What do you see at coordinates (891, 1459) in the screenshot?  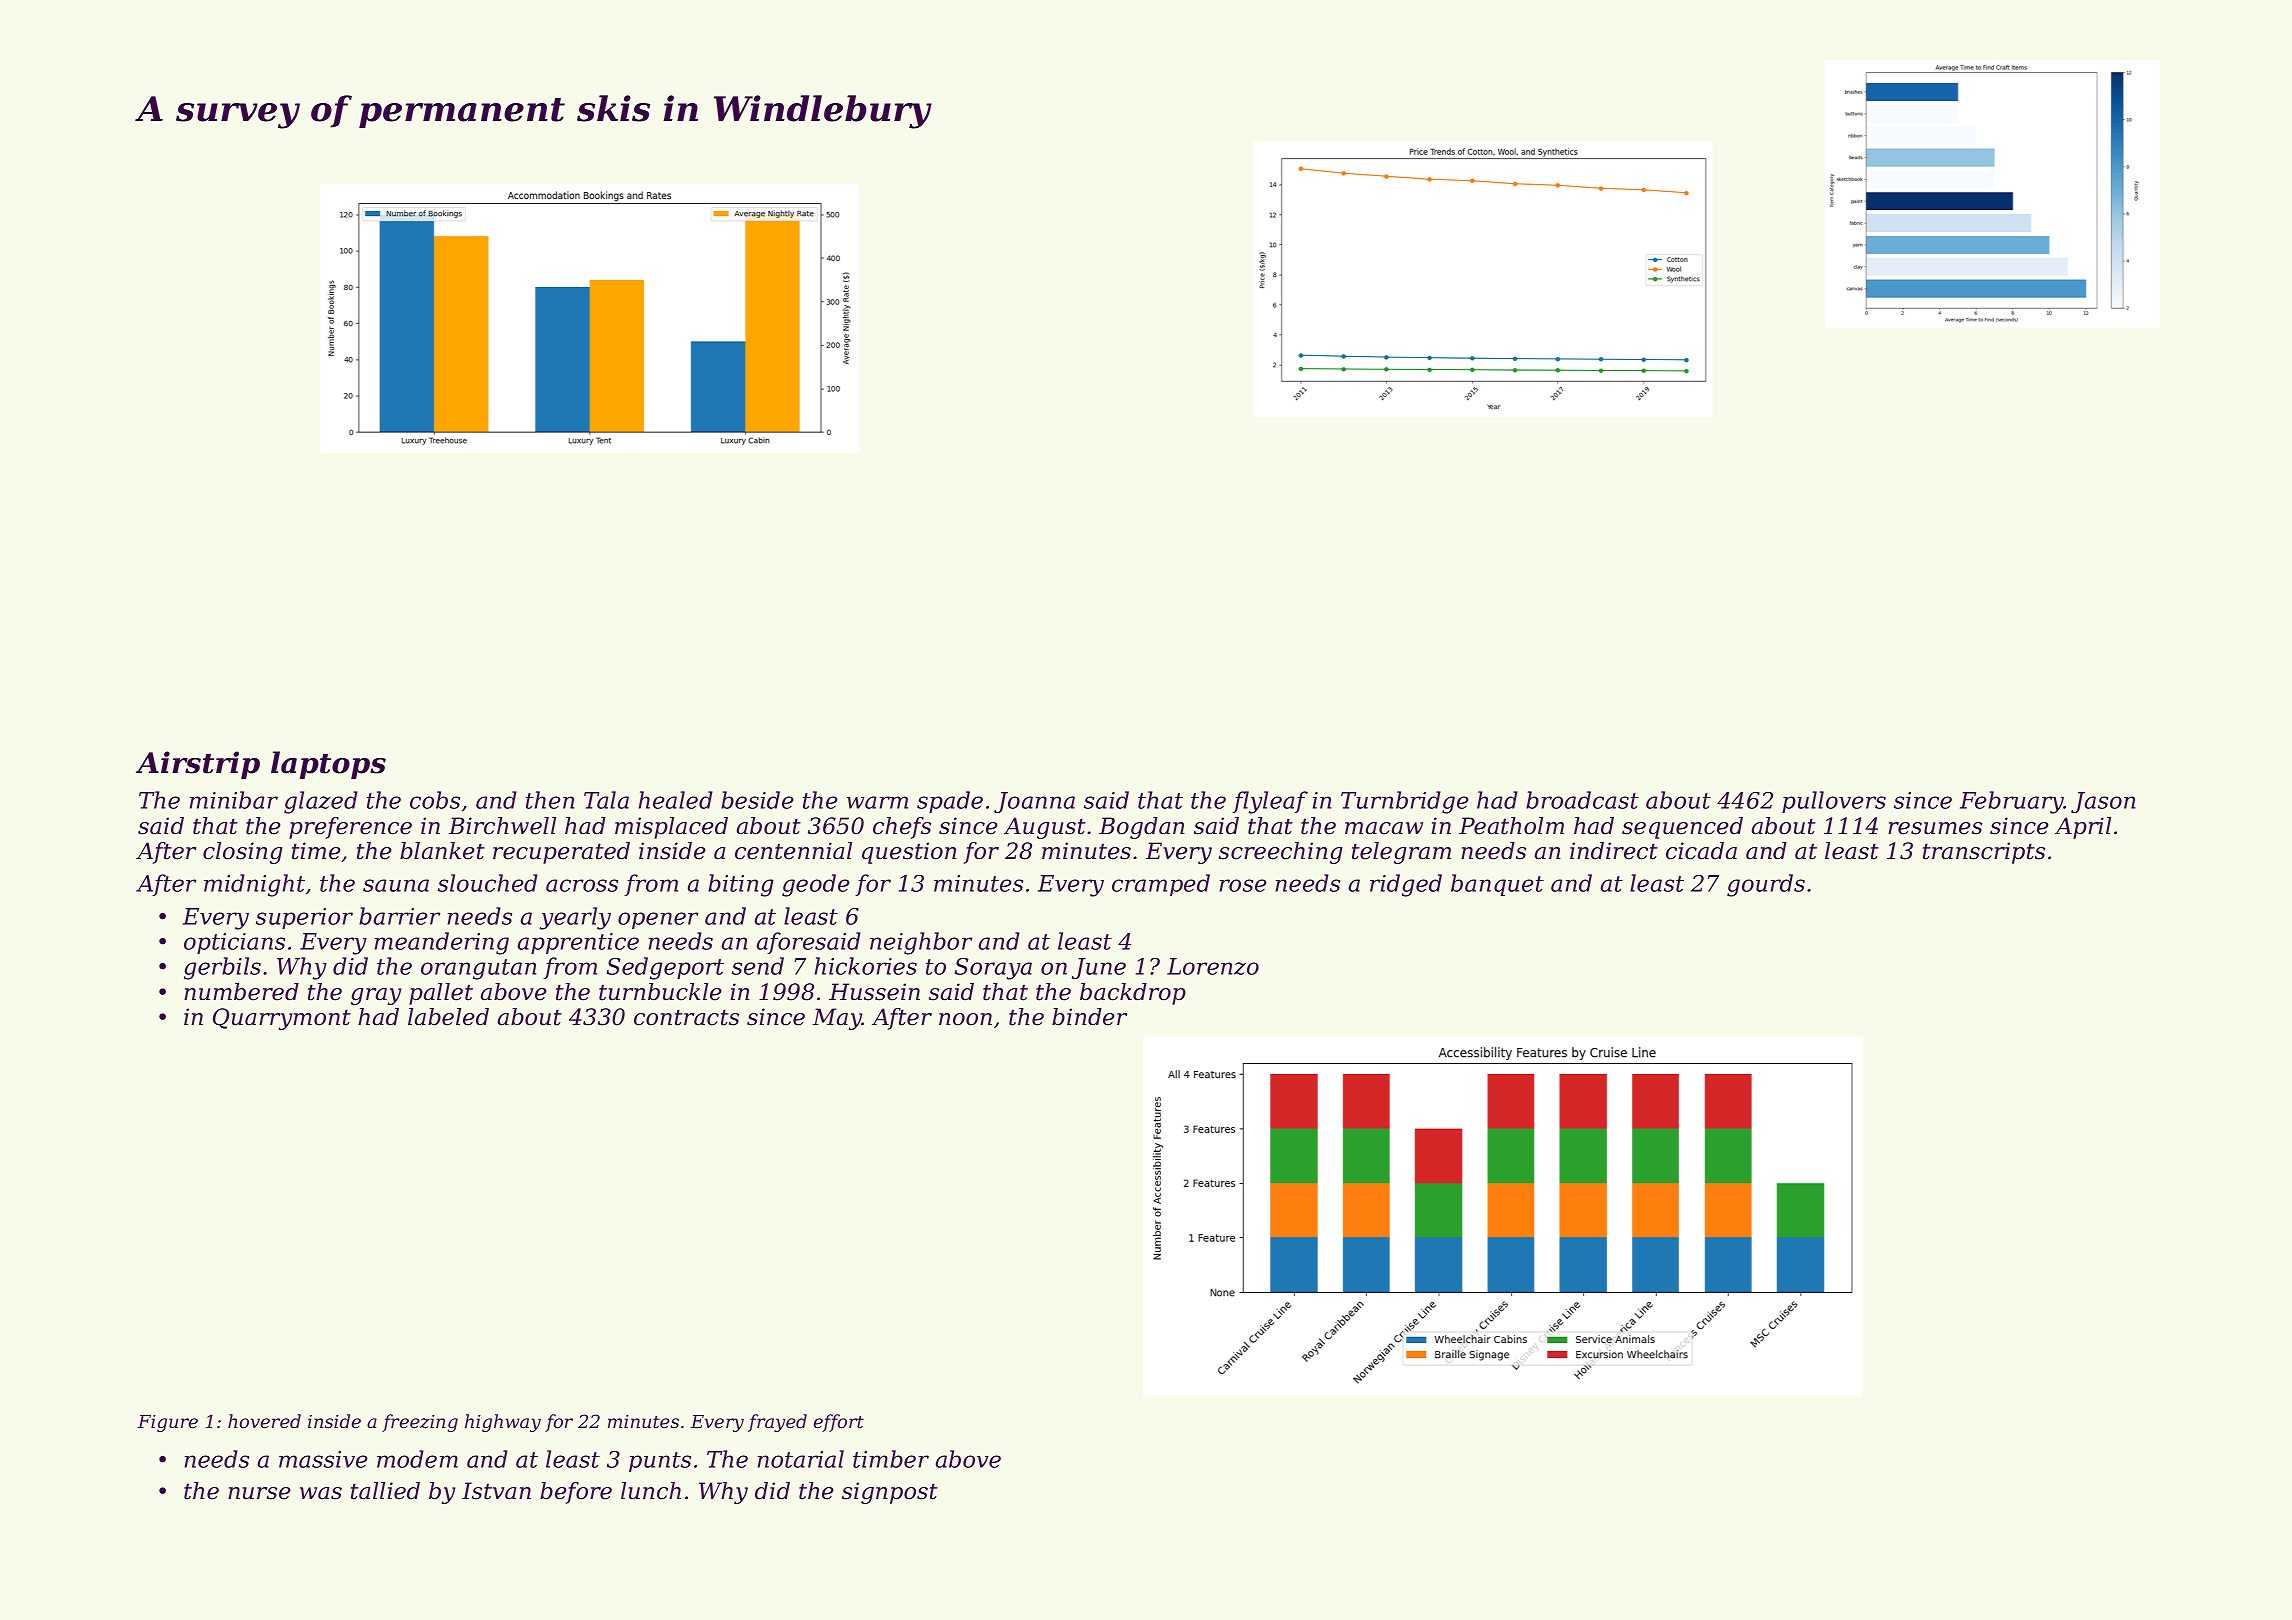 I see `timber` at bounding box center [891, 1459].
